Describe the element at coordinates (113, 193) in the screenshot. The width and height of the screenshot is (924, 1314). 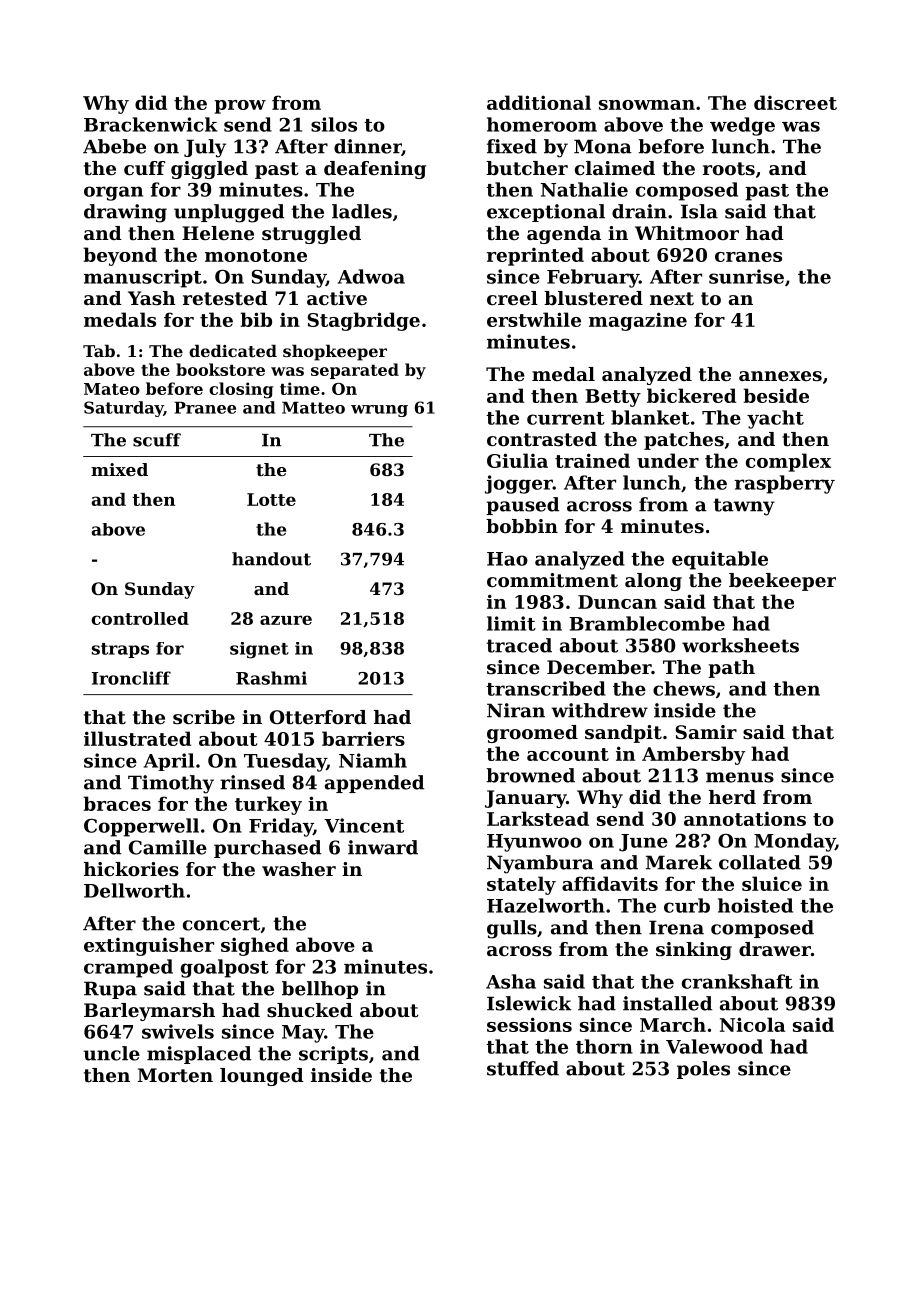
I see `organ` at that location.
